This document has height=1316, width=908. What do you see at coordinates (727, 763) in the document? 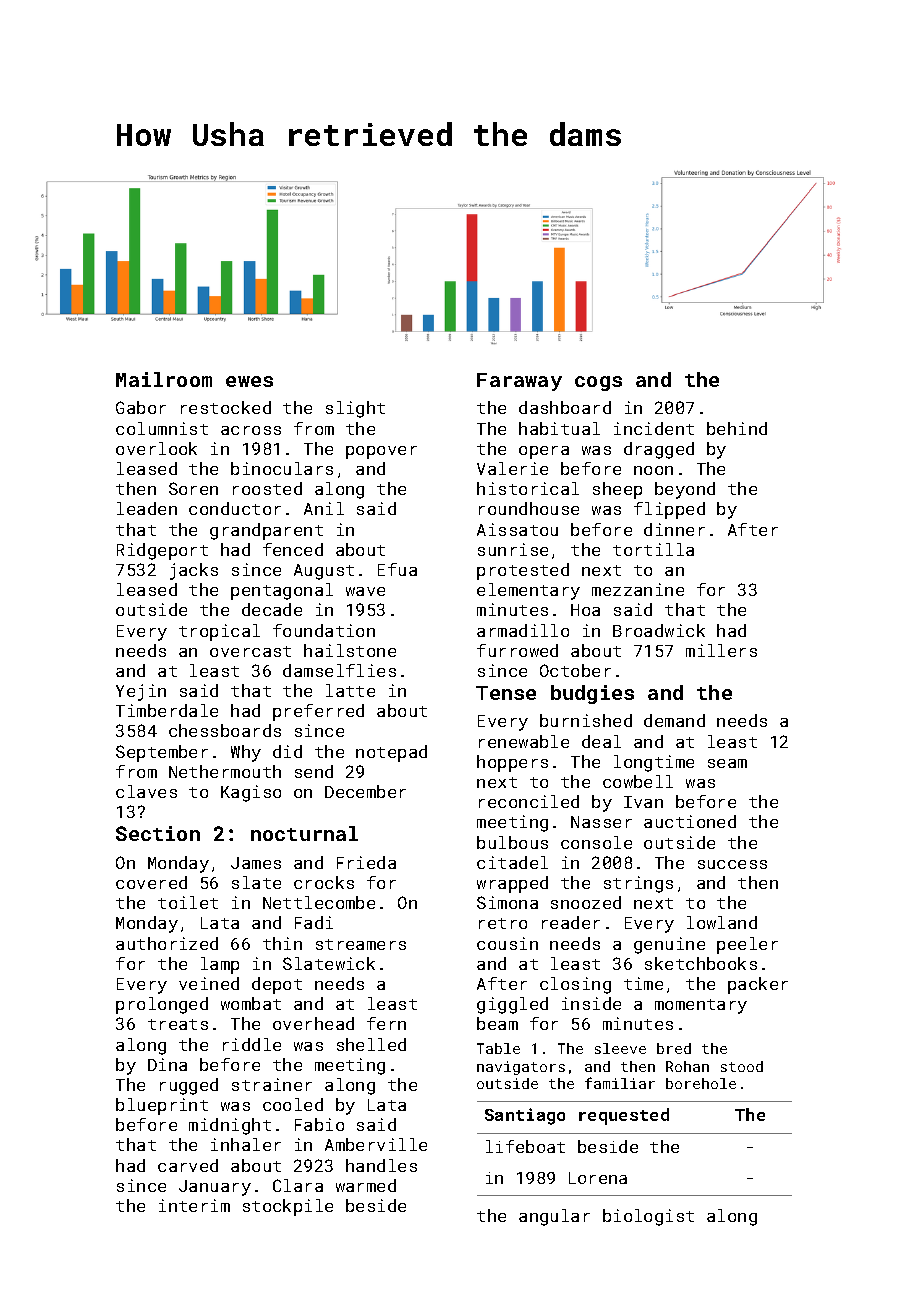
I see `seam` at bounding box center [727, 763].
